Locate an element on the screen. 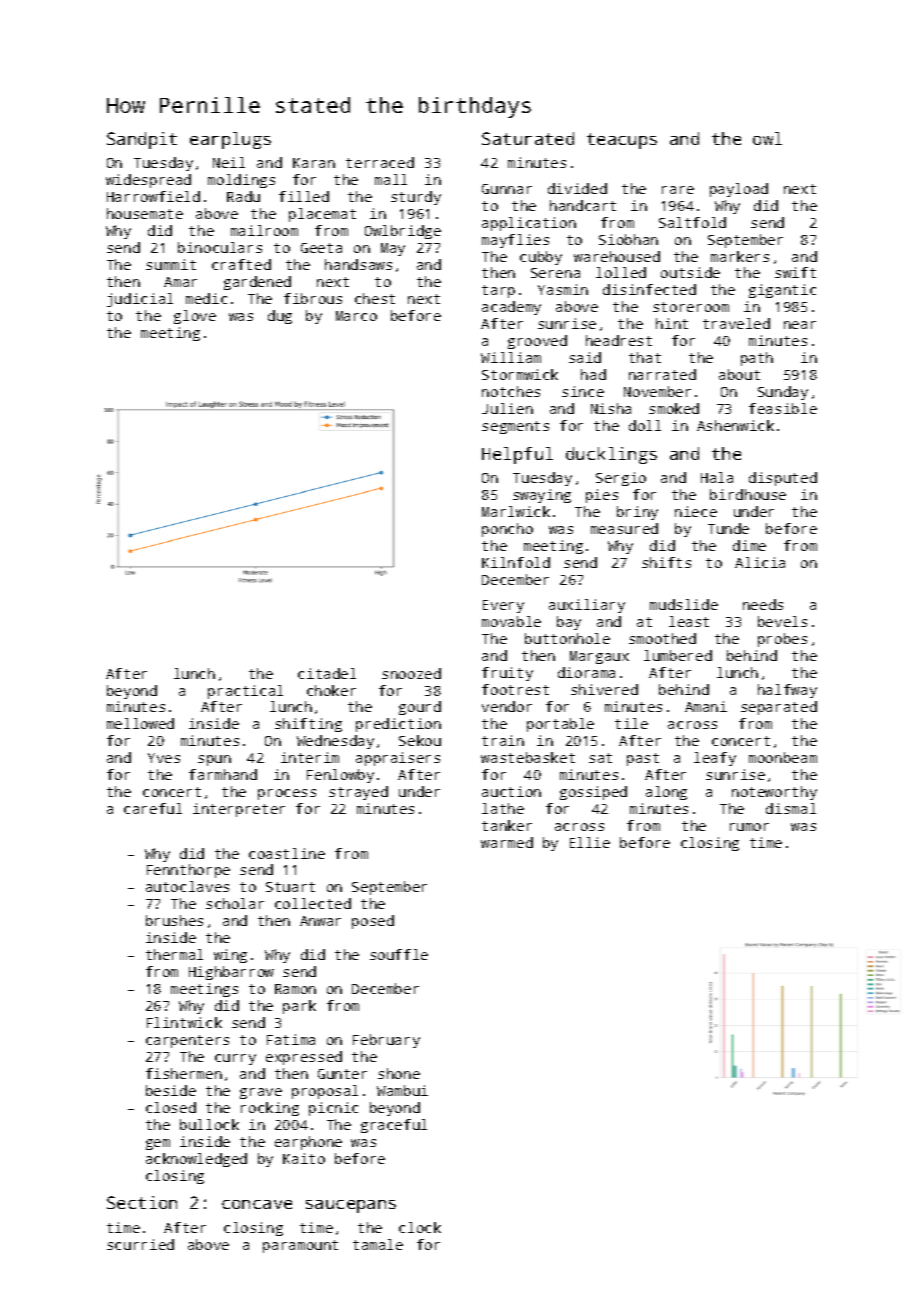  glove is located at coordinates (195, 317).
